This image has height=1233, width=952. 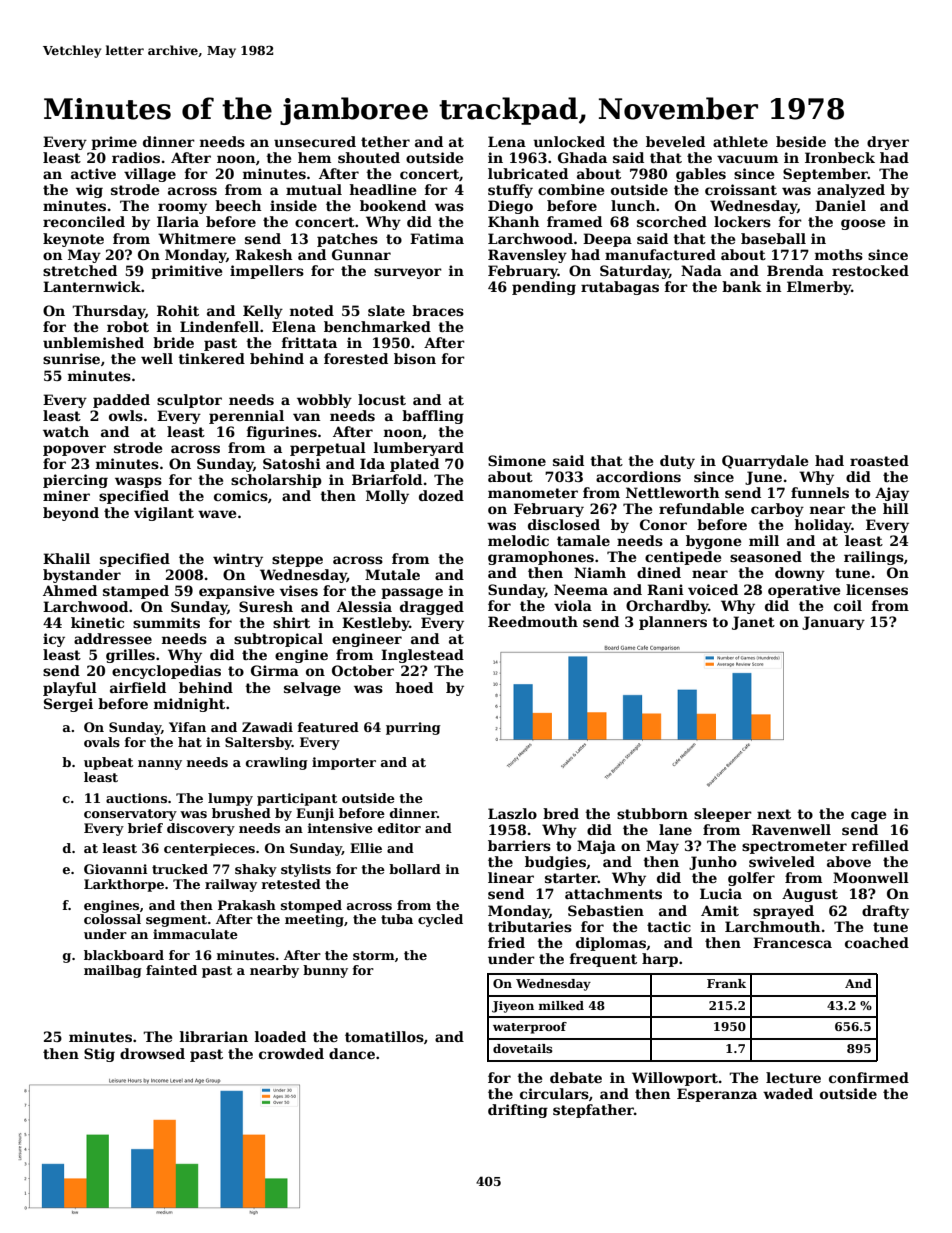 What do you see at coordinates (89, 191) in the image?
I see `wig` at bounding box center [89, 191].
